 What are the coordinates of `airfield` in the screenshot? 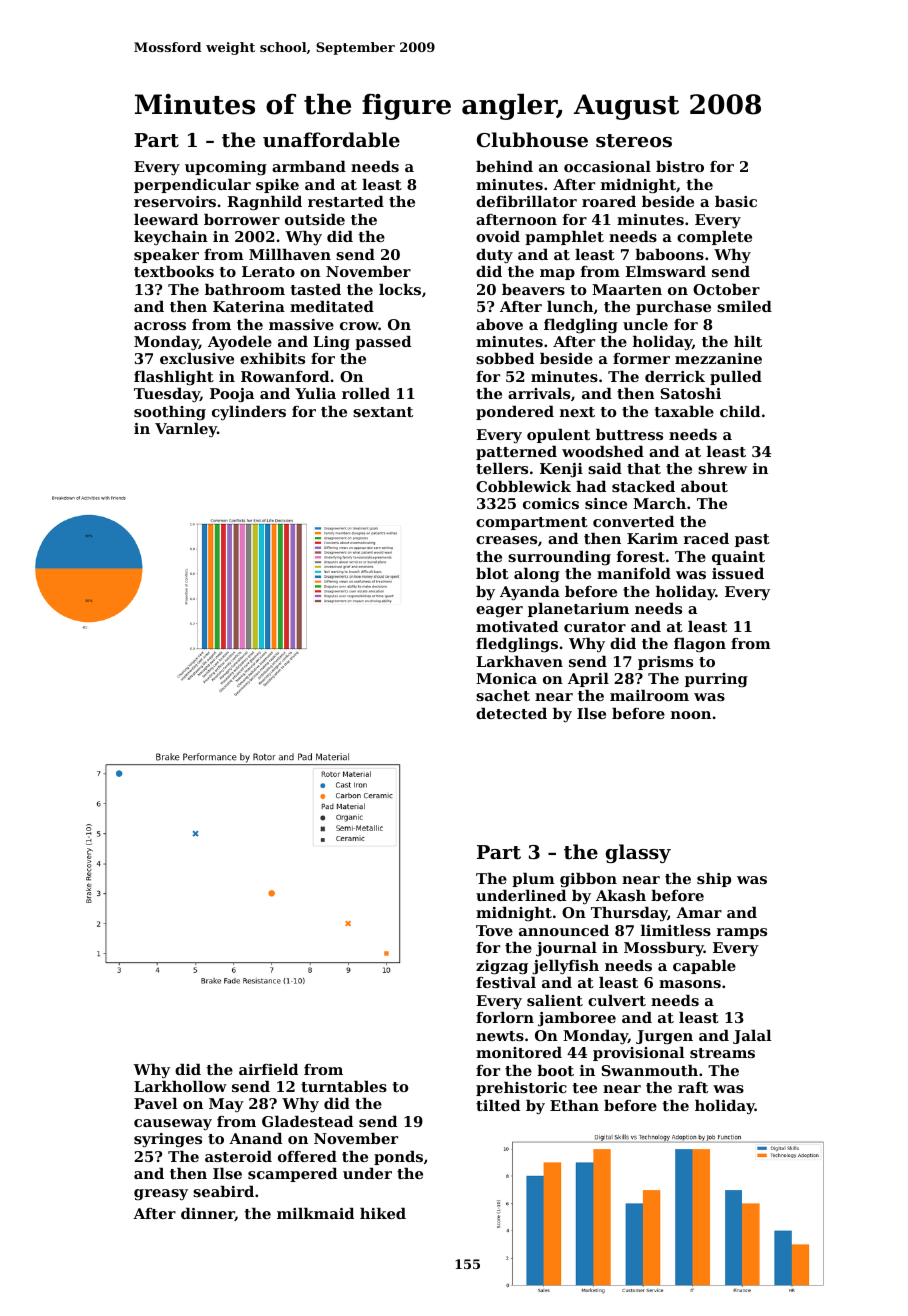 It's located at (268, 1069).
